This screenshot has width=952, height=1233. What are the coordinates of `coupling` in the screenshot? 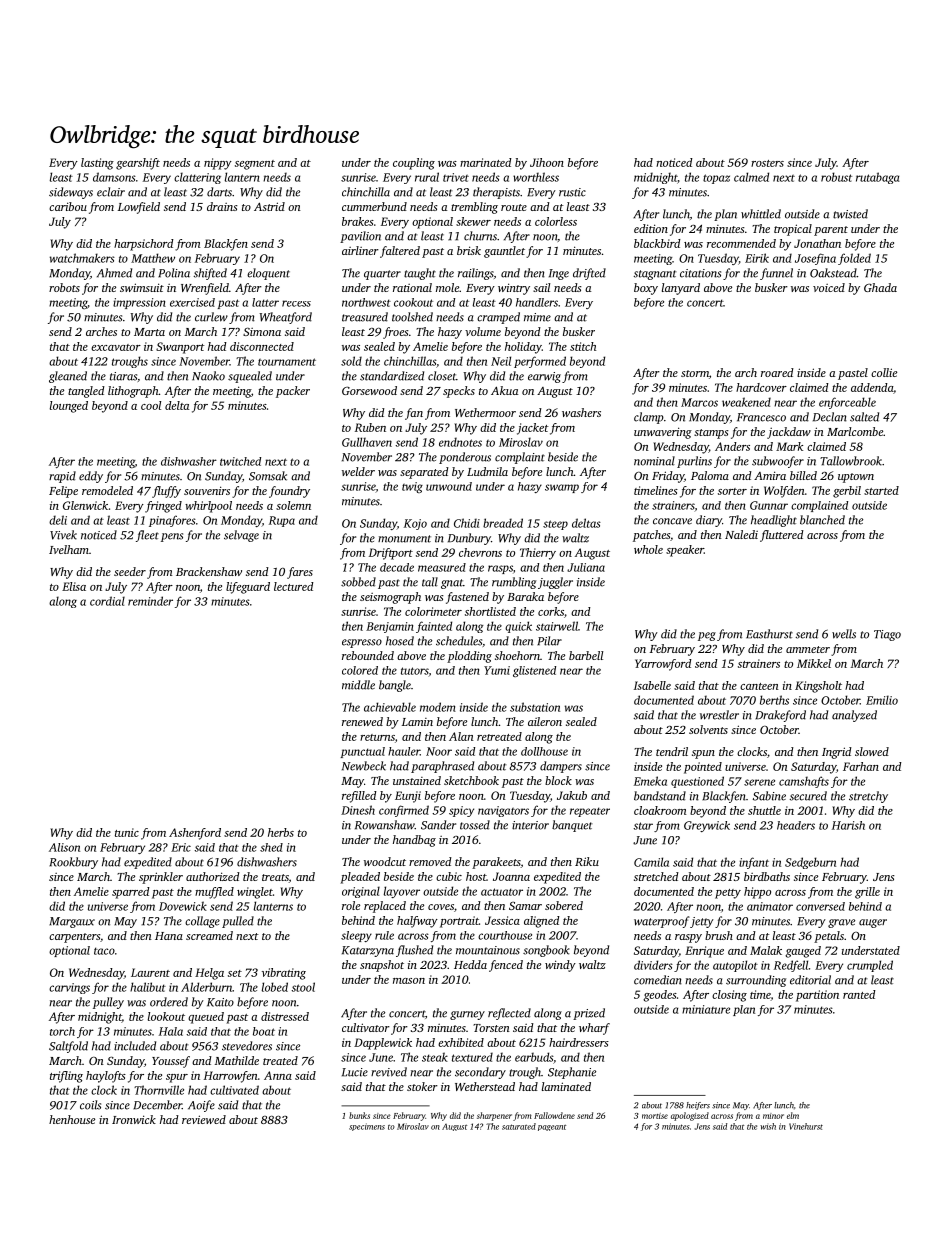 It's located at (414, 164).
